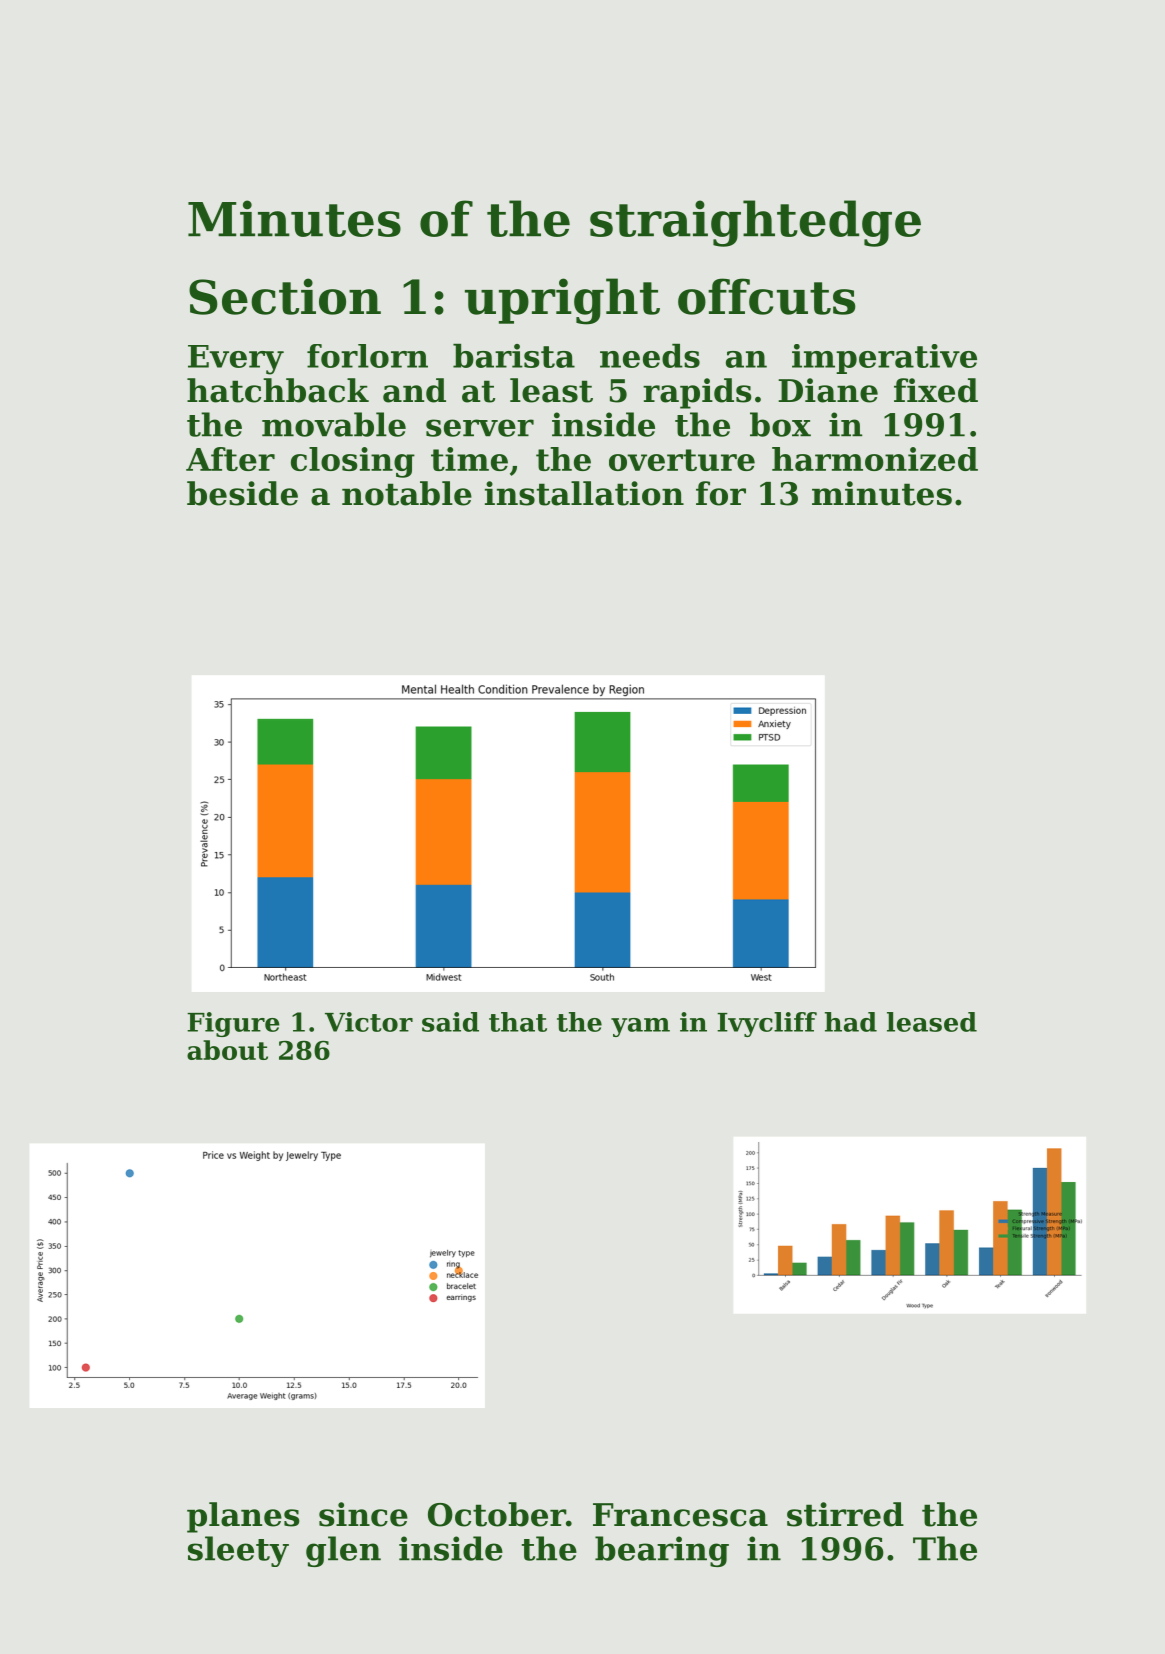  What do you see at coordinates (584, 493) in the image?
I see `installation` at bounding box center [584, 493].
